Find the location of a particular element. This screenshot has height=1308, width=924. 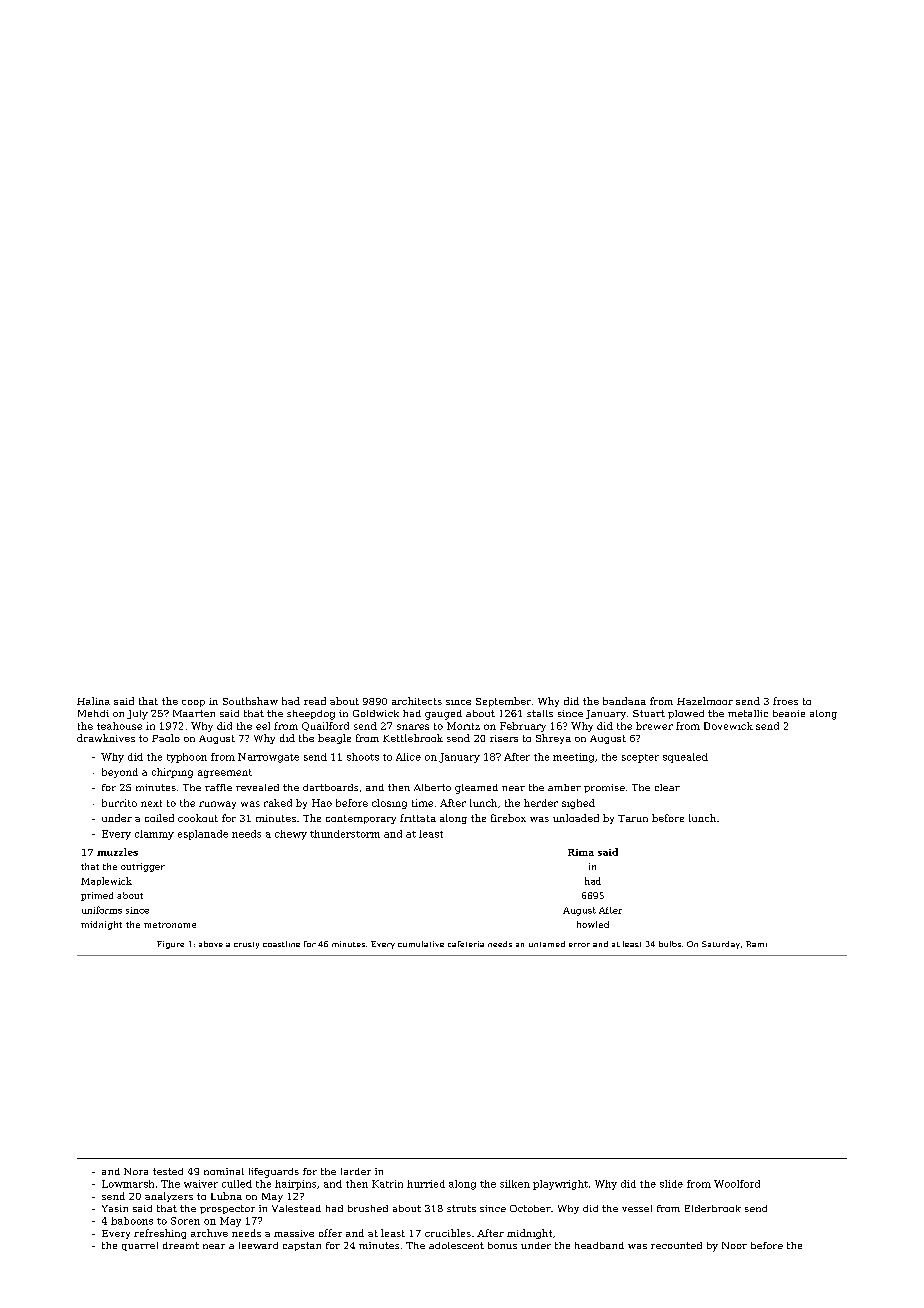

Nora is located at coordinates (136, 1171).
